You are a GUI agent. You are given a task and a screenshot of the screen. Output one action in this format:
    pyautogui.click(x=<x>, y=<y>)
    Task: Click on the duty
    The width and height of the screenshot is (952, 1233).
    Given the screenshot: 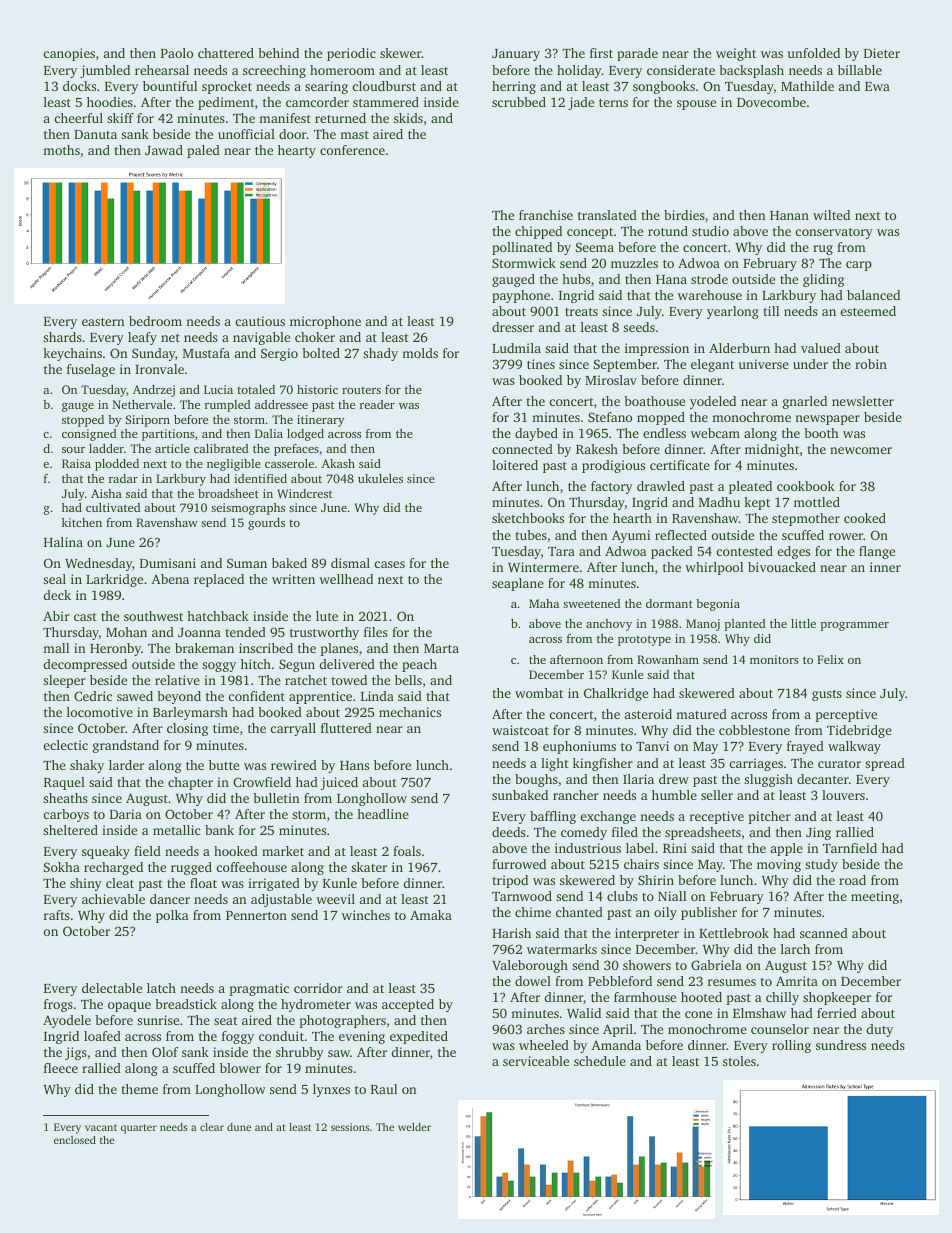 What is the action you would take?
    pyautogui.click(x=880, y=1030)
